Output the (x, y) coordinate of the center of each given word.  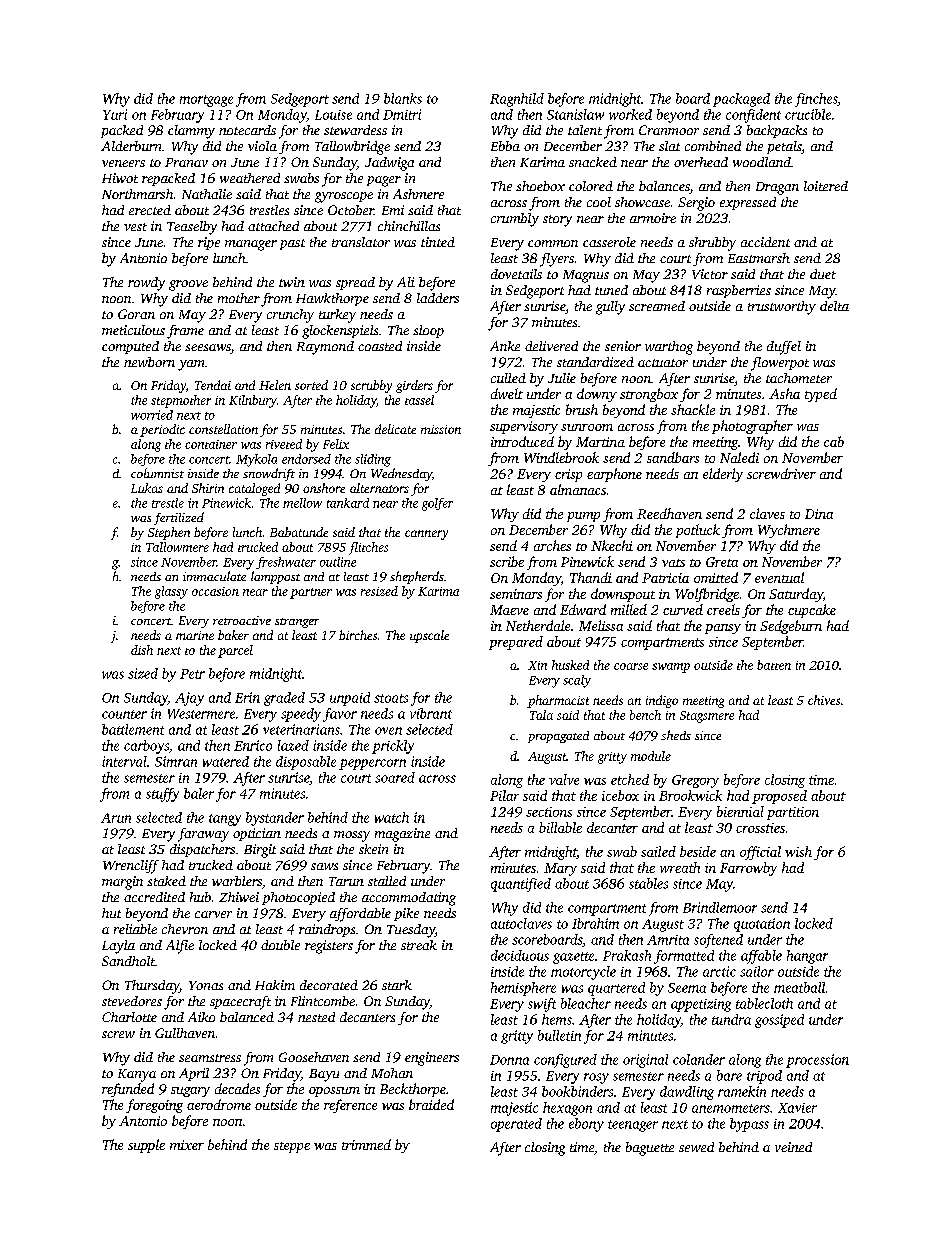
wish (798, 851)
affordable (360, 915)
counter (124, 714)
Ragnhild (517, 100)
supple (146, 1146)
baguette (650, 1149)
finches (816, 100)
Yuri (115, 114)
